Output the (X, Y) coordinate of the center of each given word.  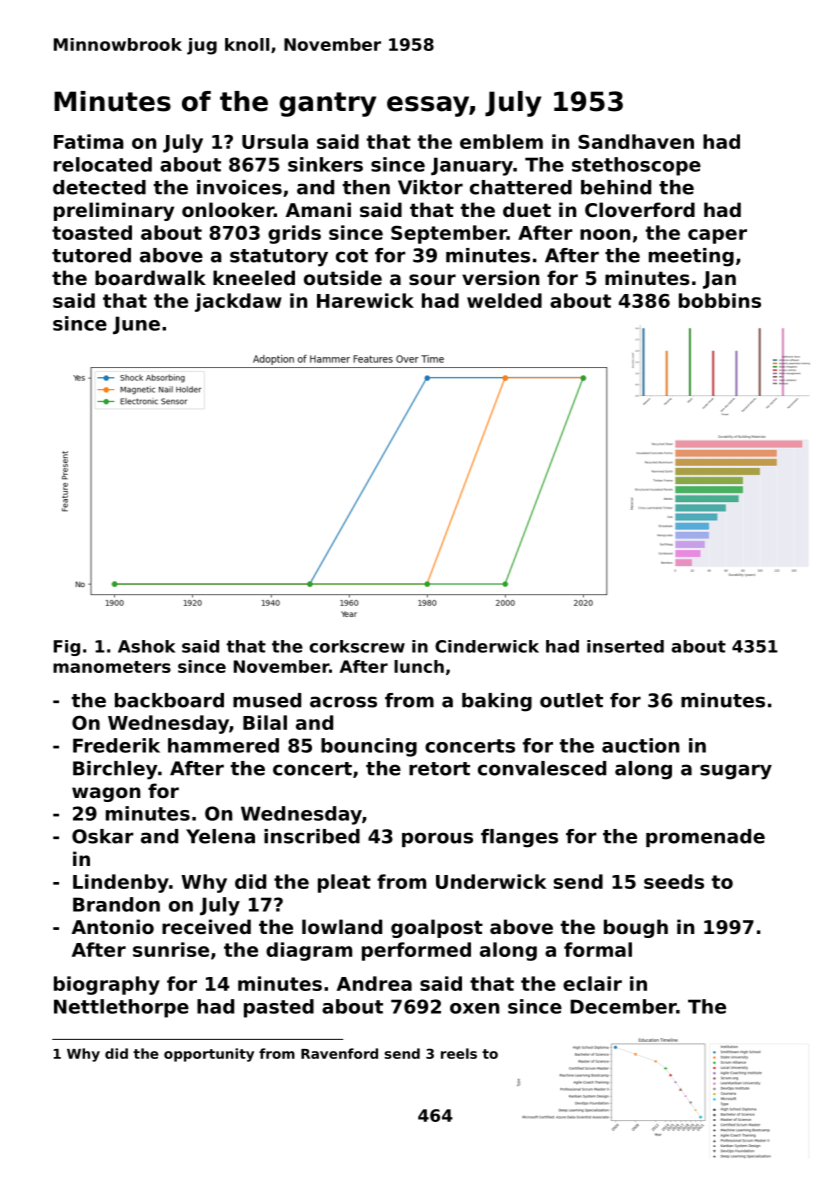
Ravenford (339, 1053)
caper (717, 236)
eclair (592, 983)
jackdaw (238, 302)
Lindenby (121, 883)
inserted (625, 646)
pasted (279, 1008)
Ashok (147, 646)
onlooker (228, 209)
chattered (521, 187)
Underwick (491, 881)
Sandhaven (636, 141)
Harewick (365, 300)
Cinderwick (487, 646)
